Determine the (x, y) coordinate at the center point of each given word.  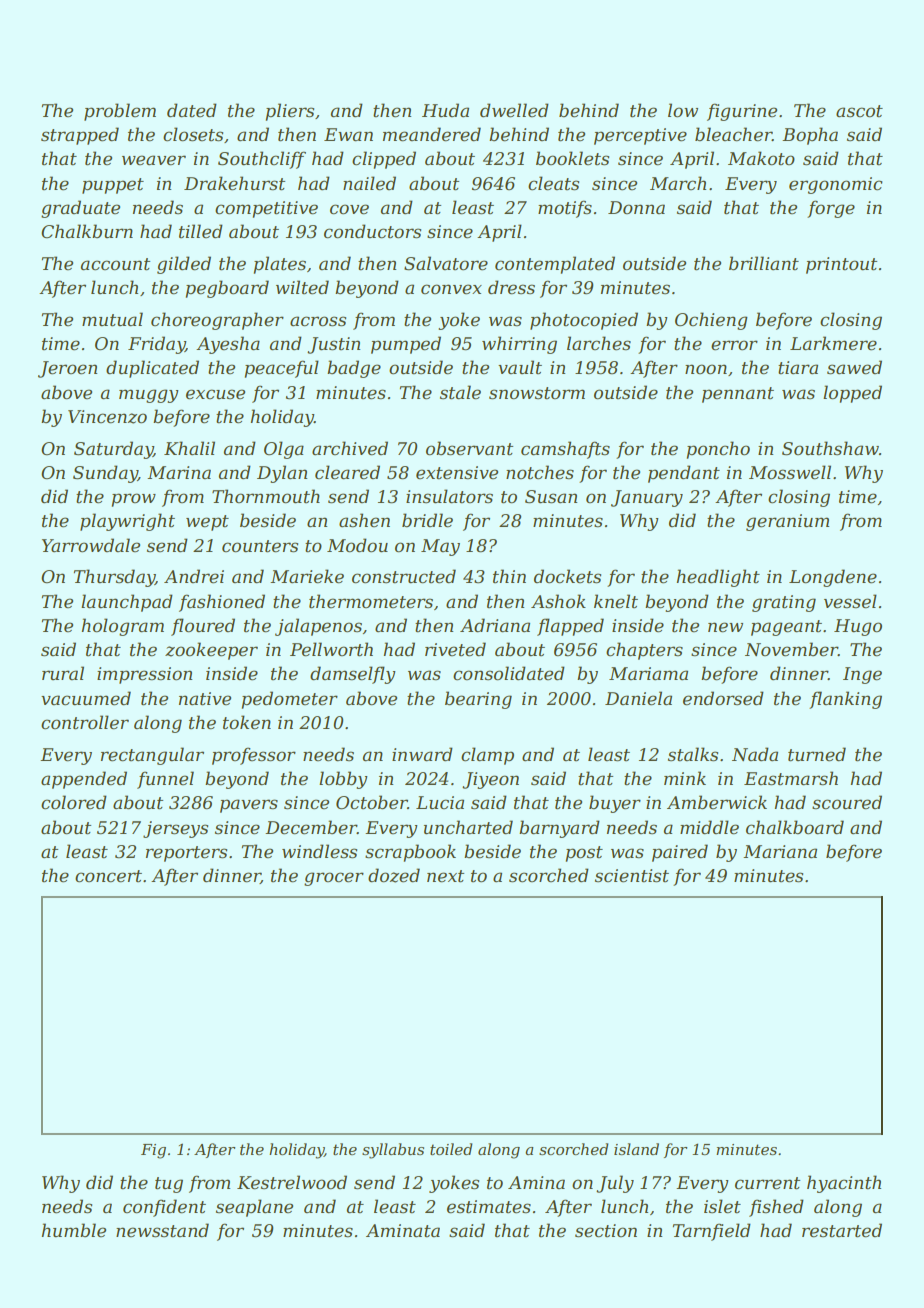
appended (84, 780)
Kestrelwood (292, 1182)
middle (709, 827)
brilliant (764, 263)
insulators (449, 496)
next (445, 876)
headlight (718, 578)
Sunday (105, 474)
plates (280, 265)
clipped (384, 160)
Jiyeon (490, 780)
